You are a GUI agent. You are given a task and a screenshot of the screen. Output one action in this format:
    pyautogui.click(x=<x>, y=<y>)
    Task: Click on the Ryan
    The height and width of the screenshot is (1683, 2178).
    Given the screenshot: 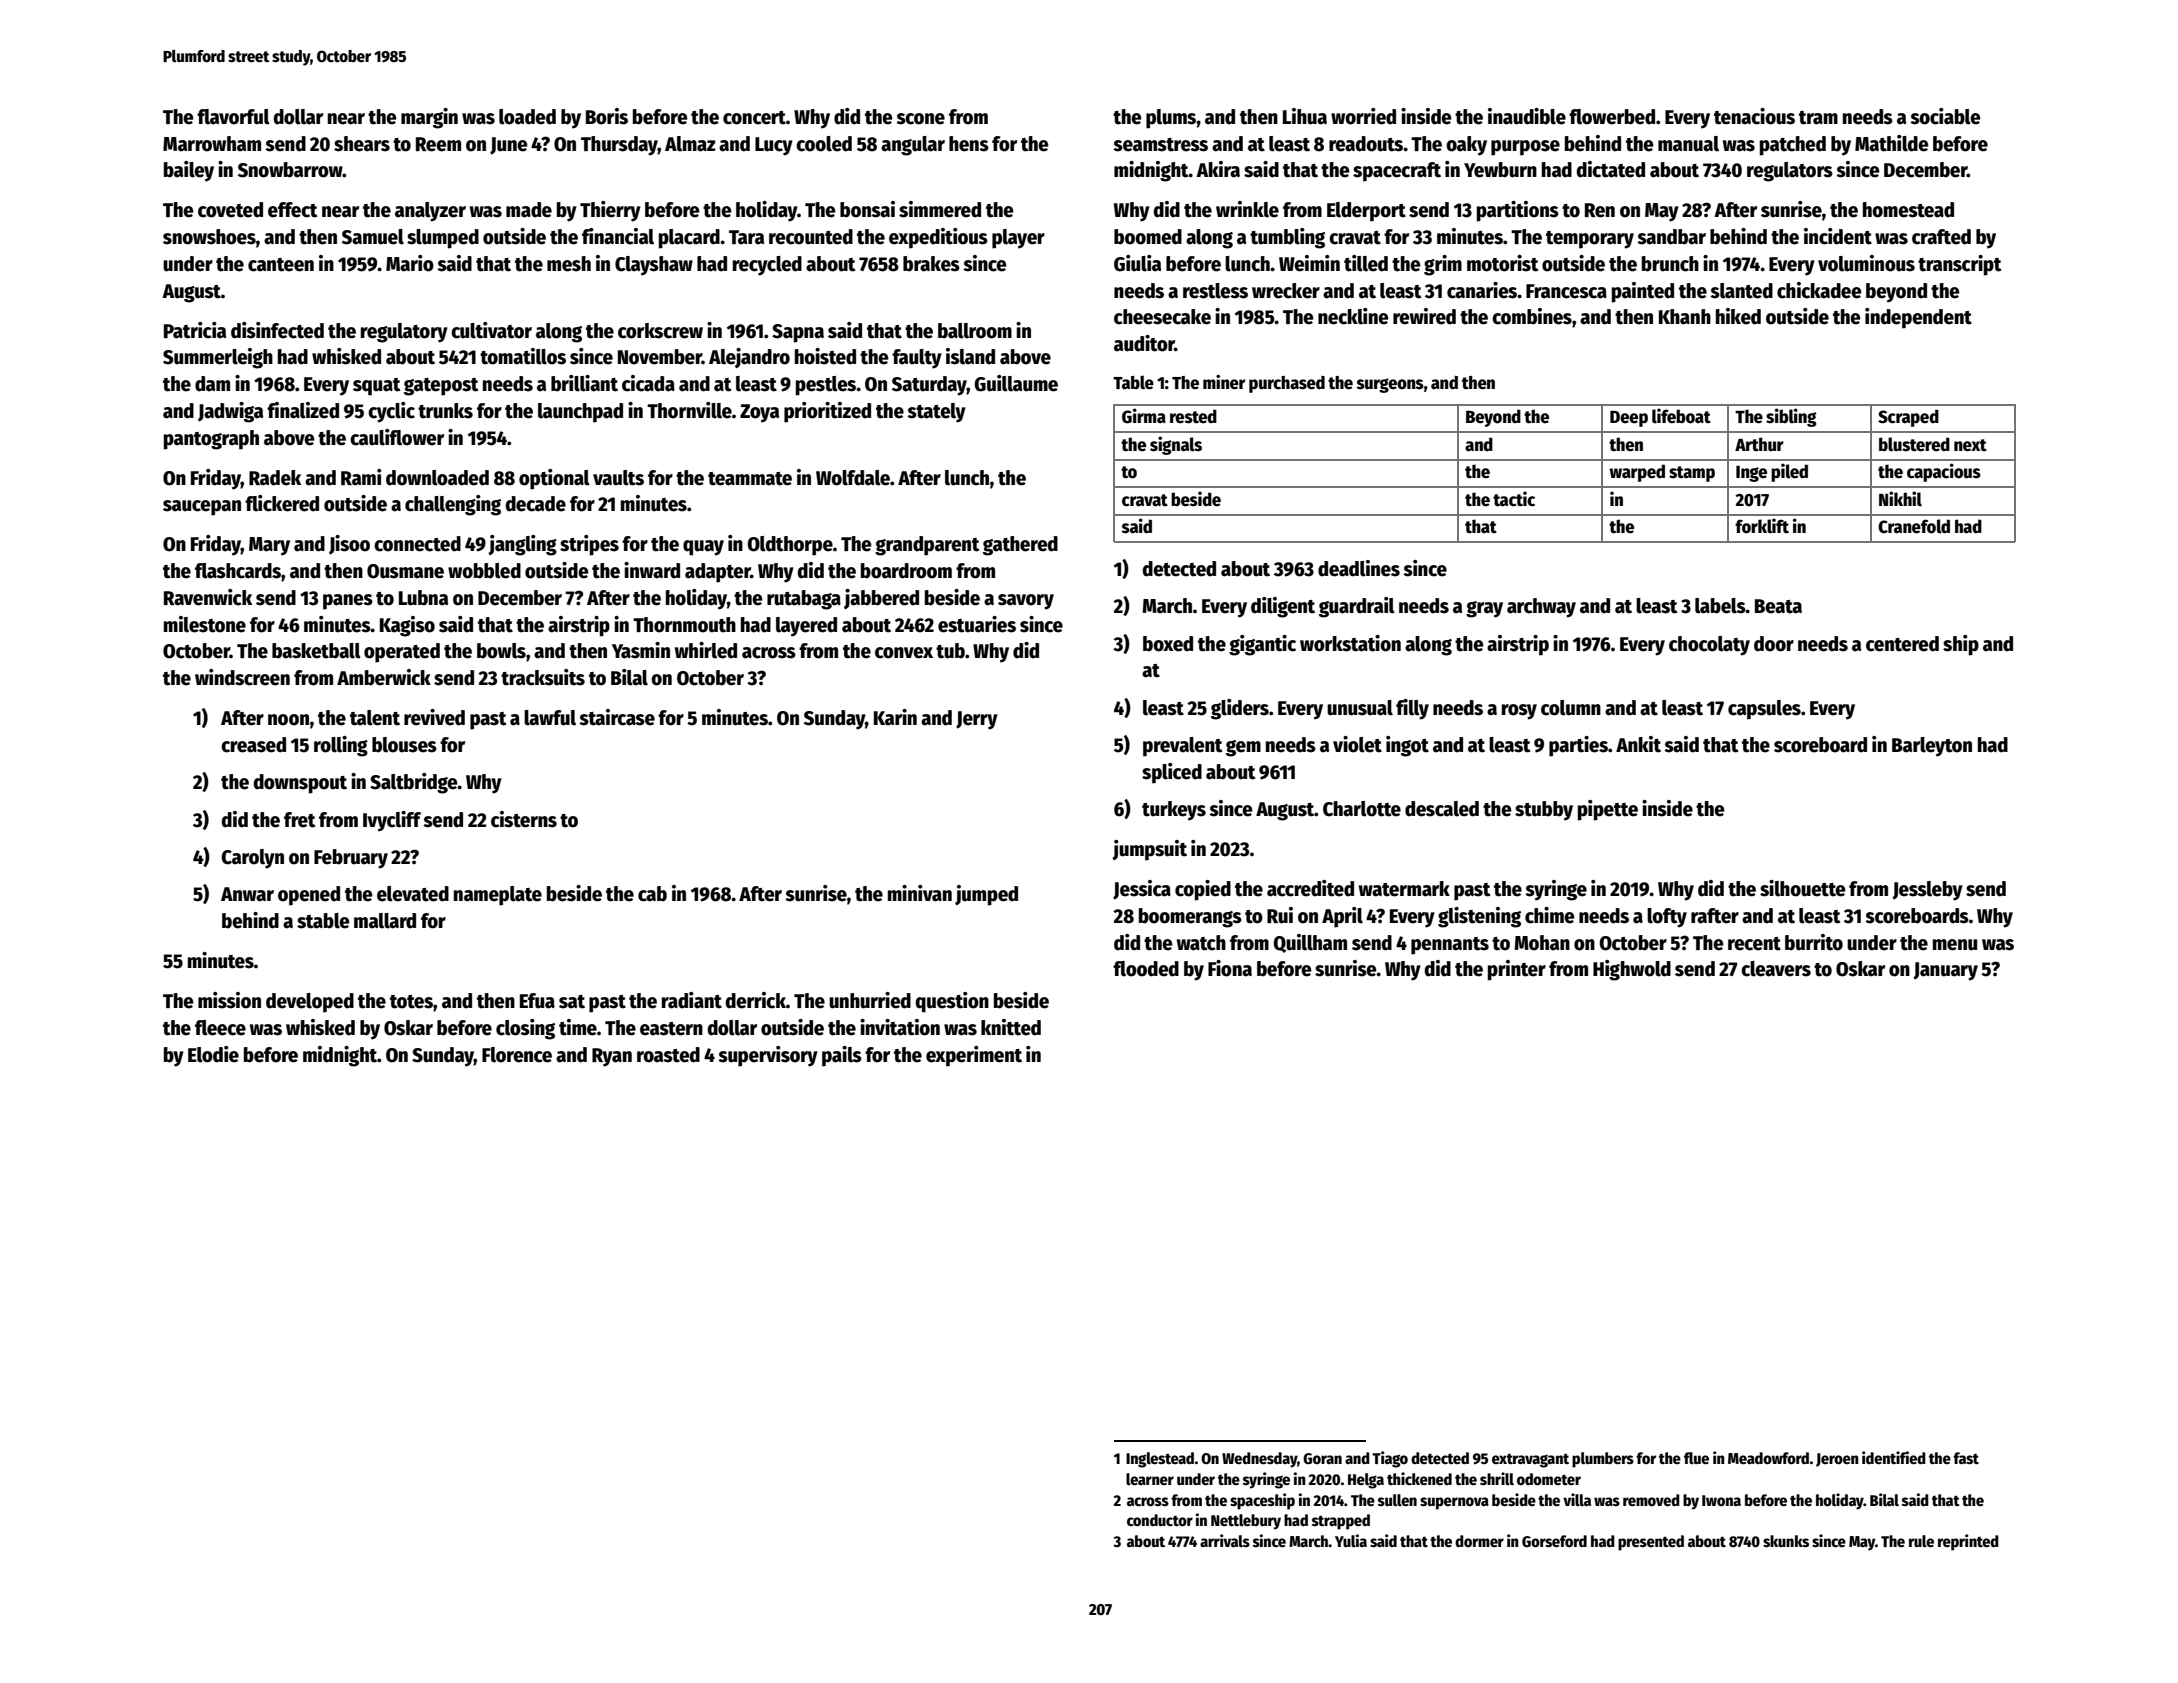 What is the action you would take?
    pyautogui.click(x=612, y=1057)
